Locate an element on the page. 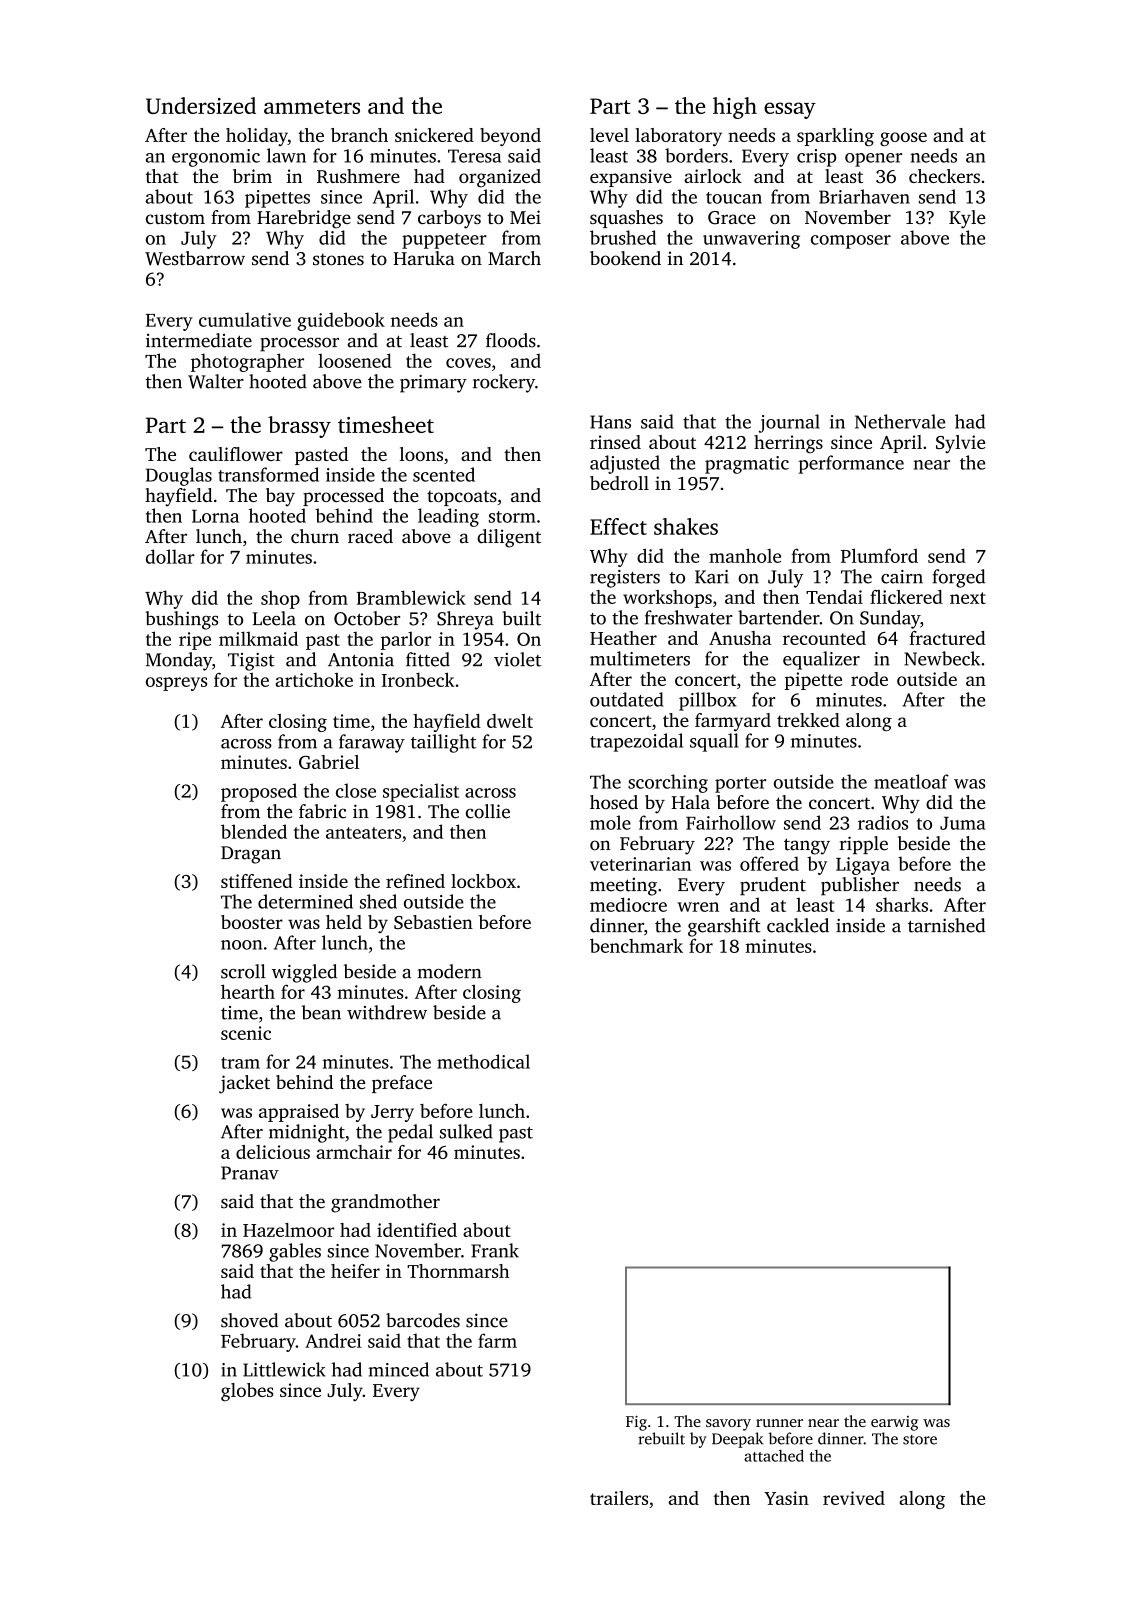 The height and width of the image is (1600, 1131). ammeters is located at coordinates (312, 107).
